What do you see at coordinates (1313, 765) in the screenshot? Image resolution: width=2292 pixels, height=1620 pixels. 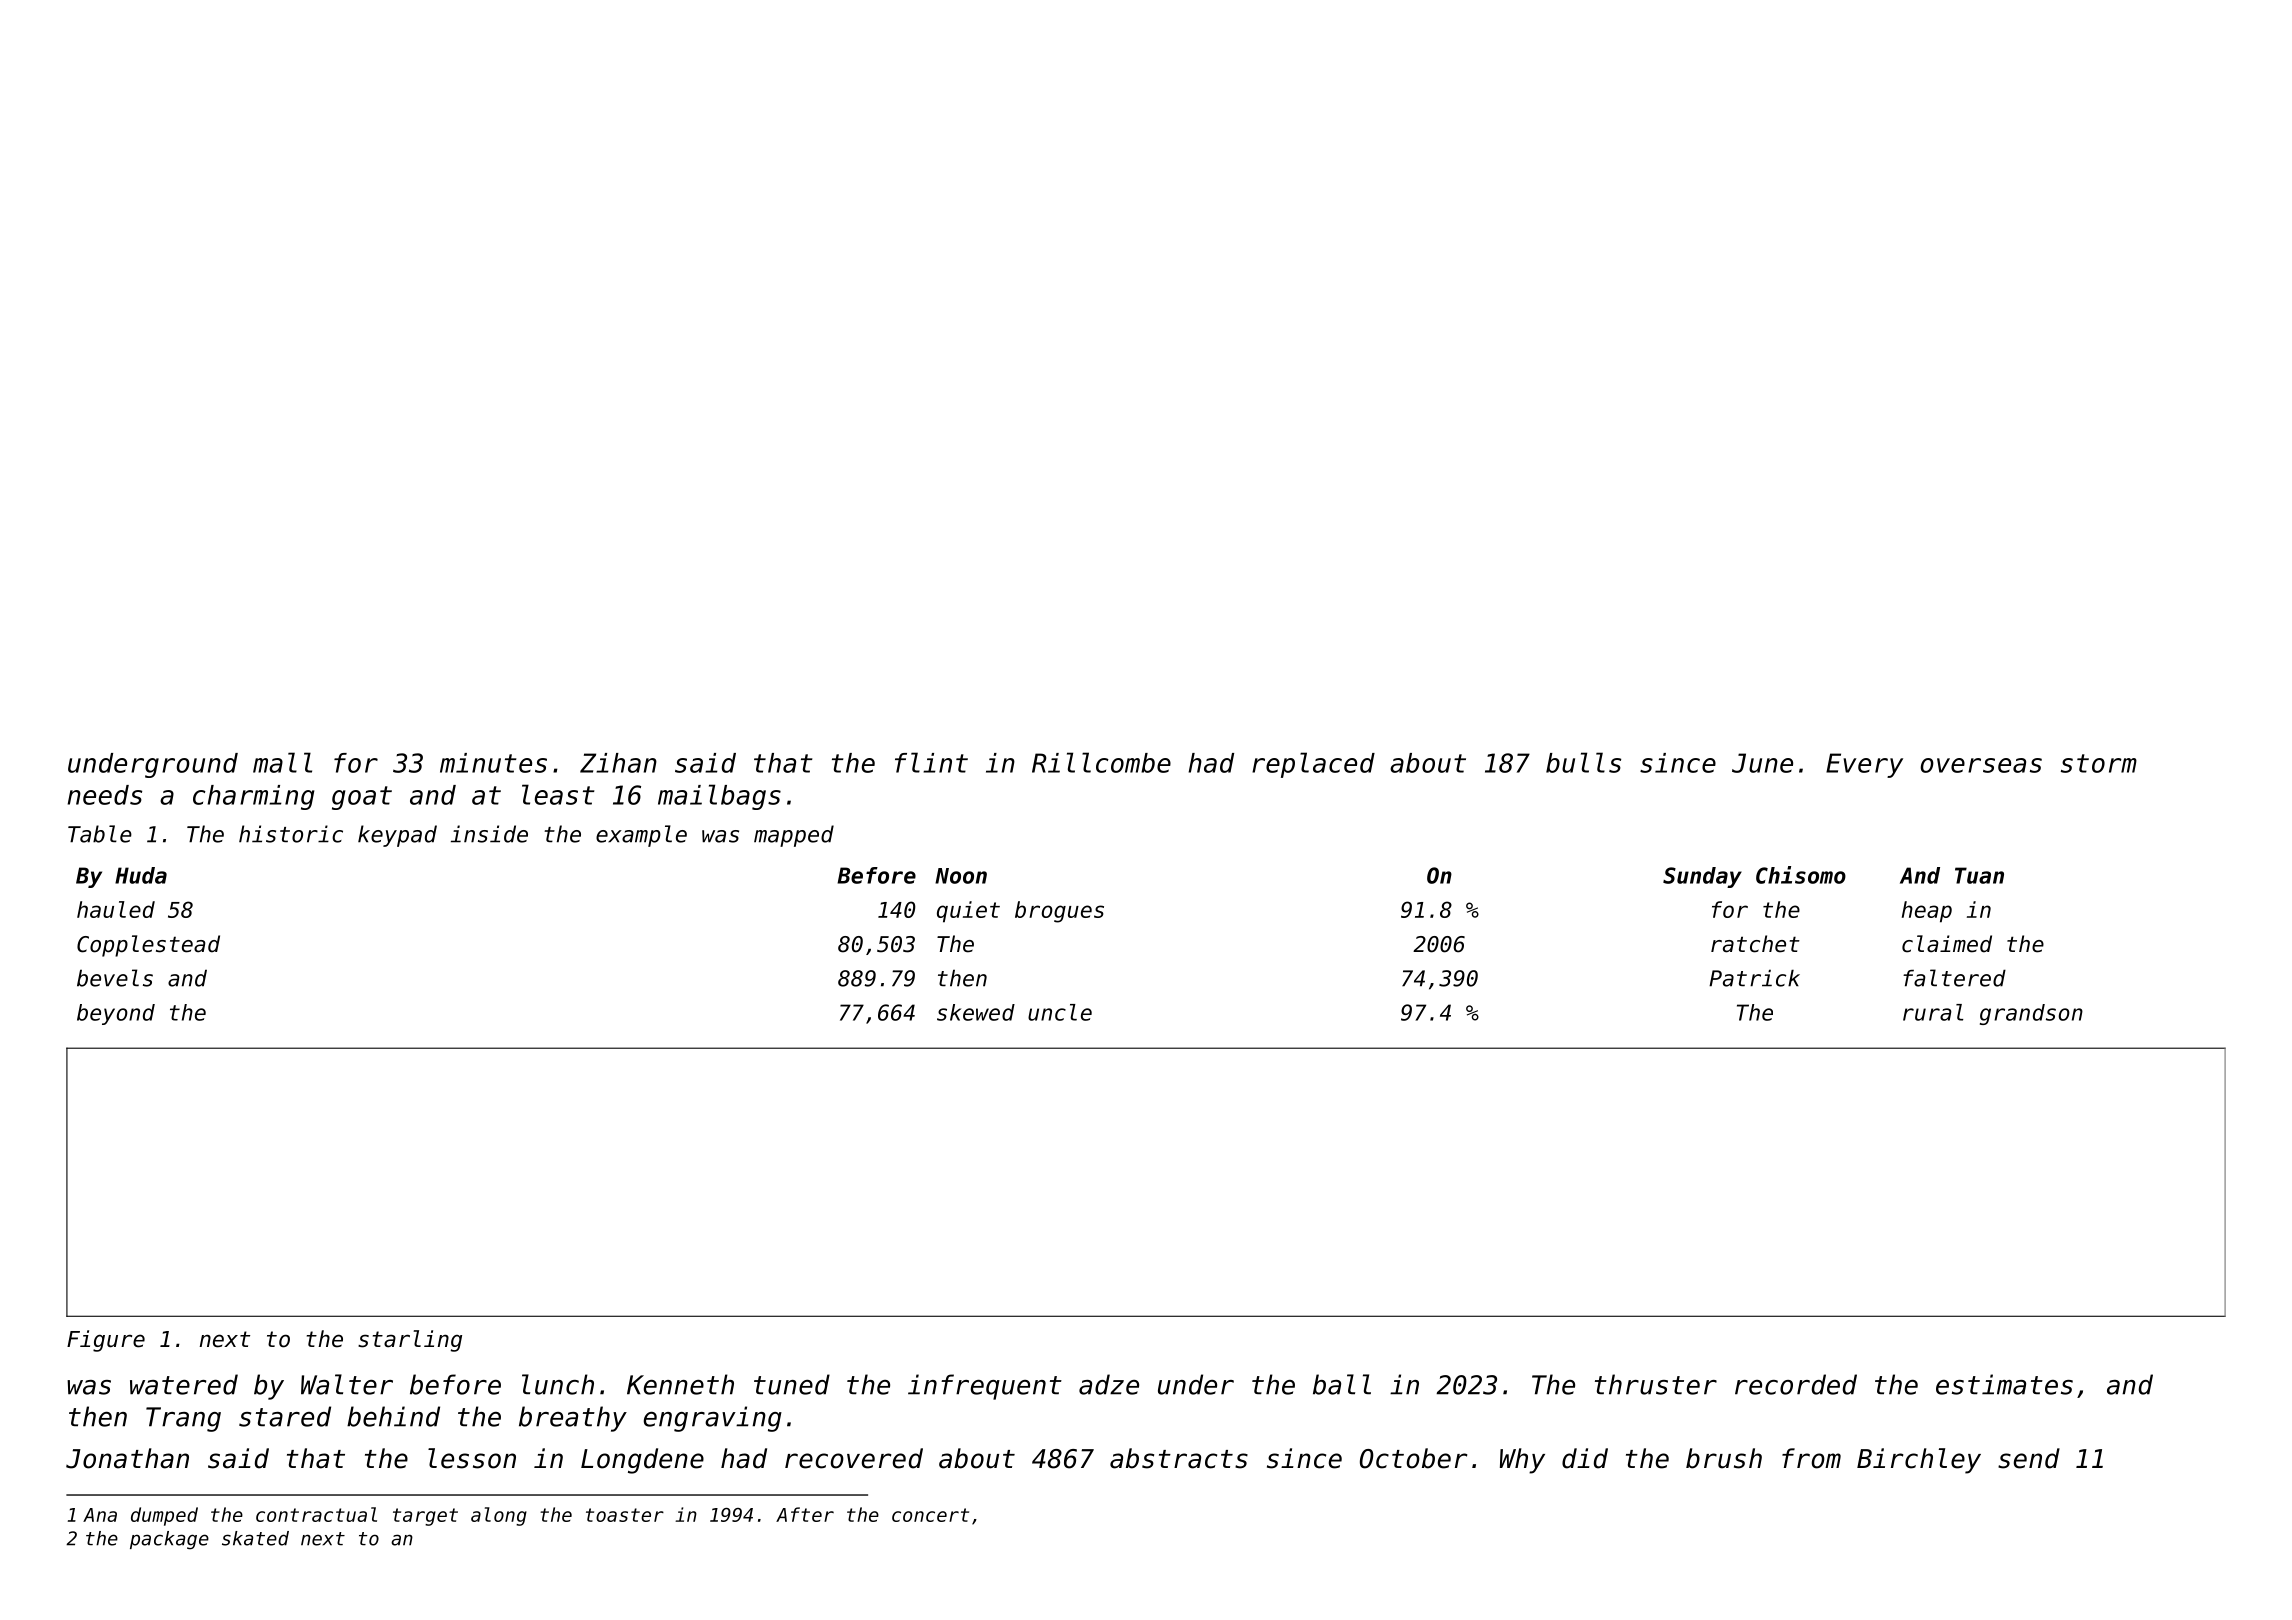 I see `replaced` at bounding box center [1313, 765].
